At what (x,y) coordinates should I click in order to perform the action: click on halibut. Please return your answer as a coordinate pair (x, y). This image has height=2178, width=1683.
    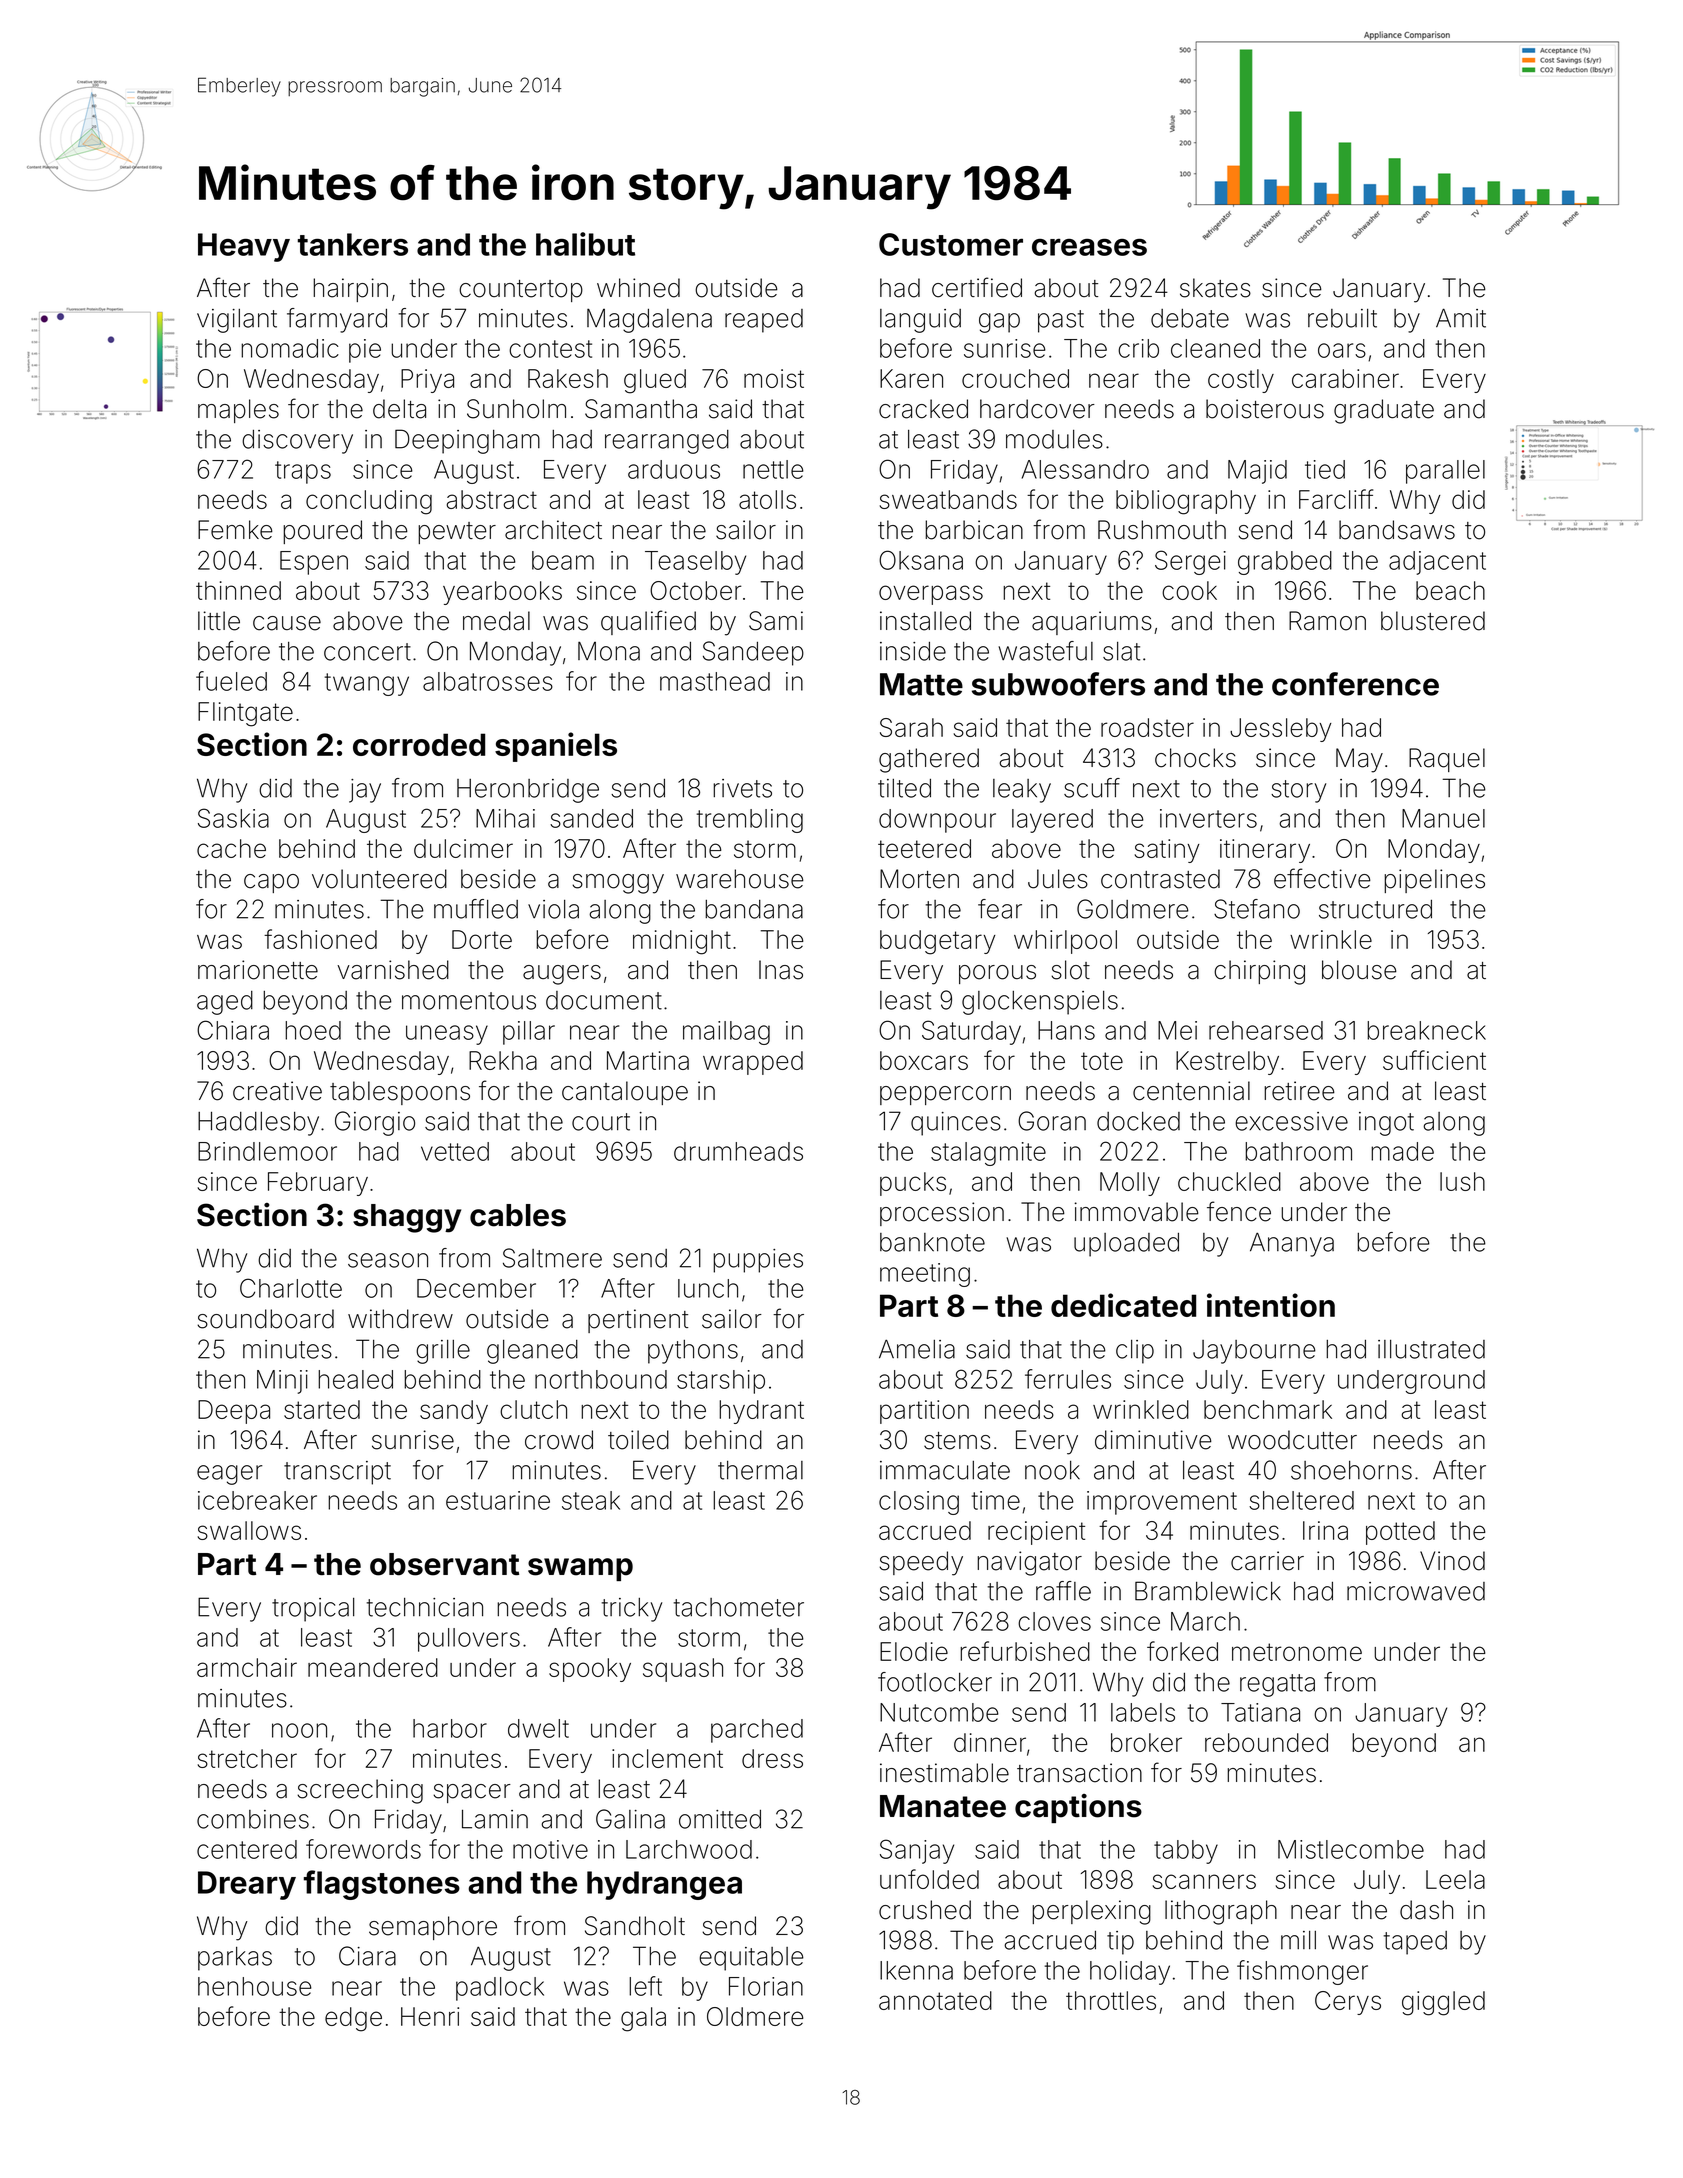
    Looking at the image, I should click on (585, 244).
